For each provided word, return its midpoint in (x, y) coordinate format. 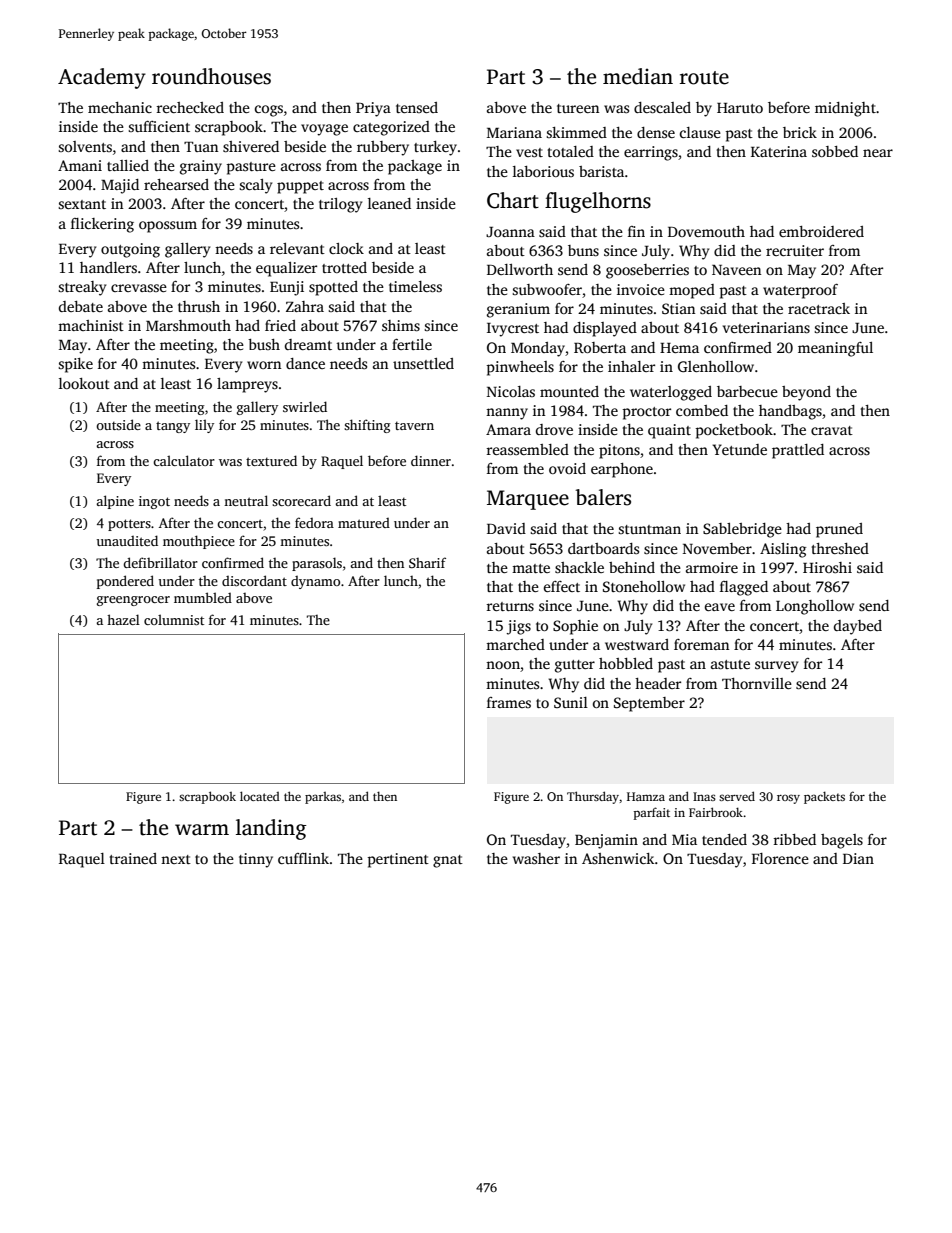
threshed (840, 548)
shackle (579, 567)
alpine (115, 502)
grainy (201, 167)
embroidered (821, 231)
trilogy (340, 205)
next (176, 859)
